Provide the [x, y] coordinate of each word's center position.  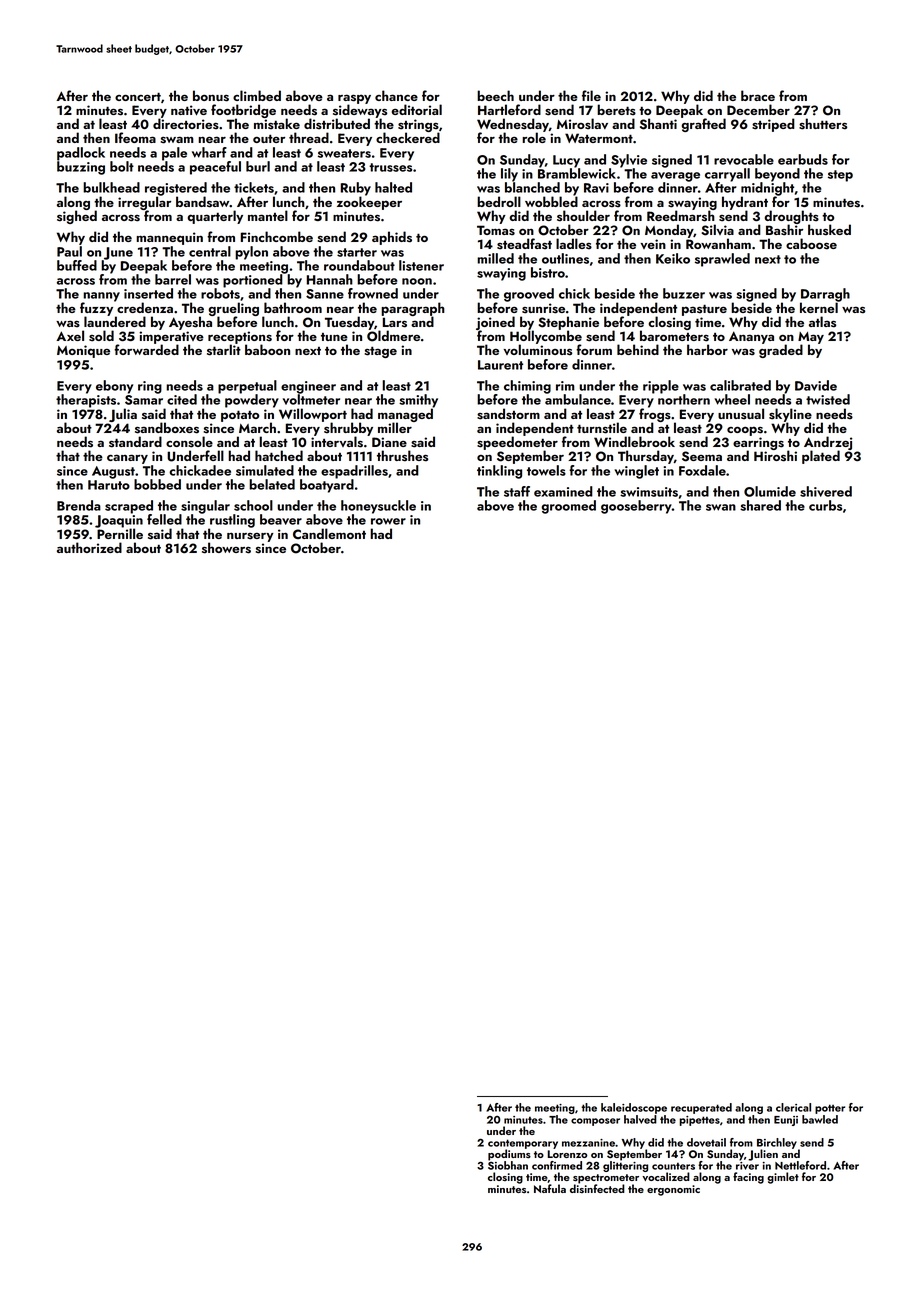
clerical [793, 1107]
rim [565, 386]
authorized [89, 547]
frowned [373, 293]
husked [829, 230]
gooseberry [636, 507]
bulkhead [111, 187]
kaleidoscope [634, 1108]
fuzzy [96, 309]
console [189, 442]
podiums [509, 1155]
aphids [392, 238]
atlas [822, 322]
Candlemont [329, 533]
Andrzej [828, 443]
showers [226, 548]
